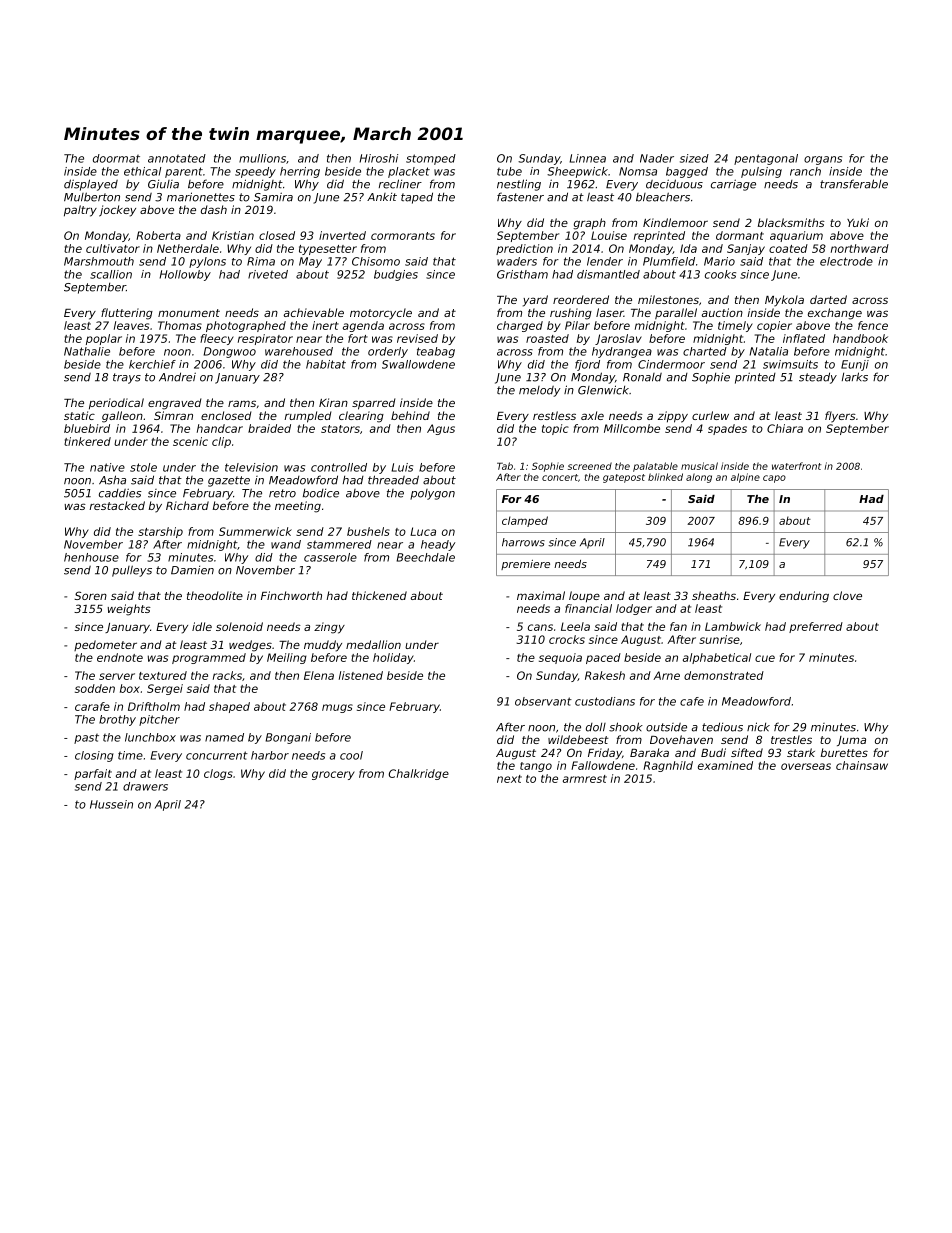 This screenshot has height=1233, width=952. Describe the element at coordinates (673, 417) in the screenshot. I see `zippy` at that location.
